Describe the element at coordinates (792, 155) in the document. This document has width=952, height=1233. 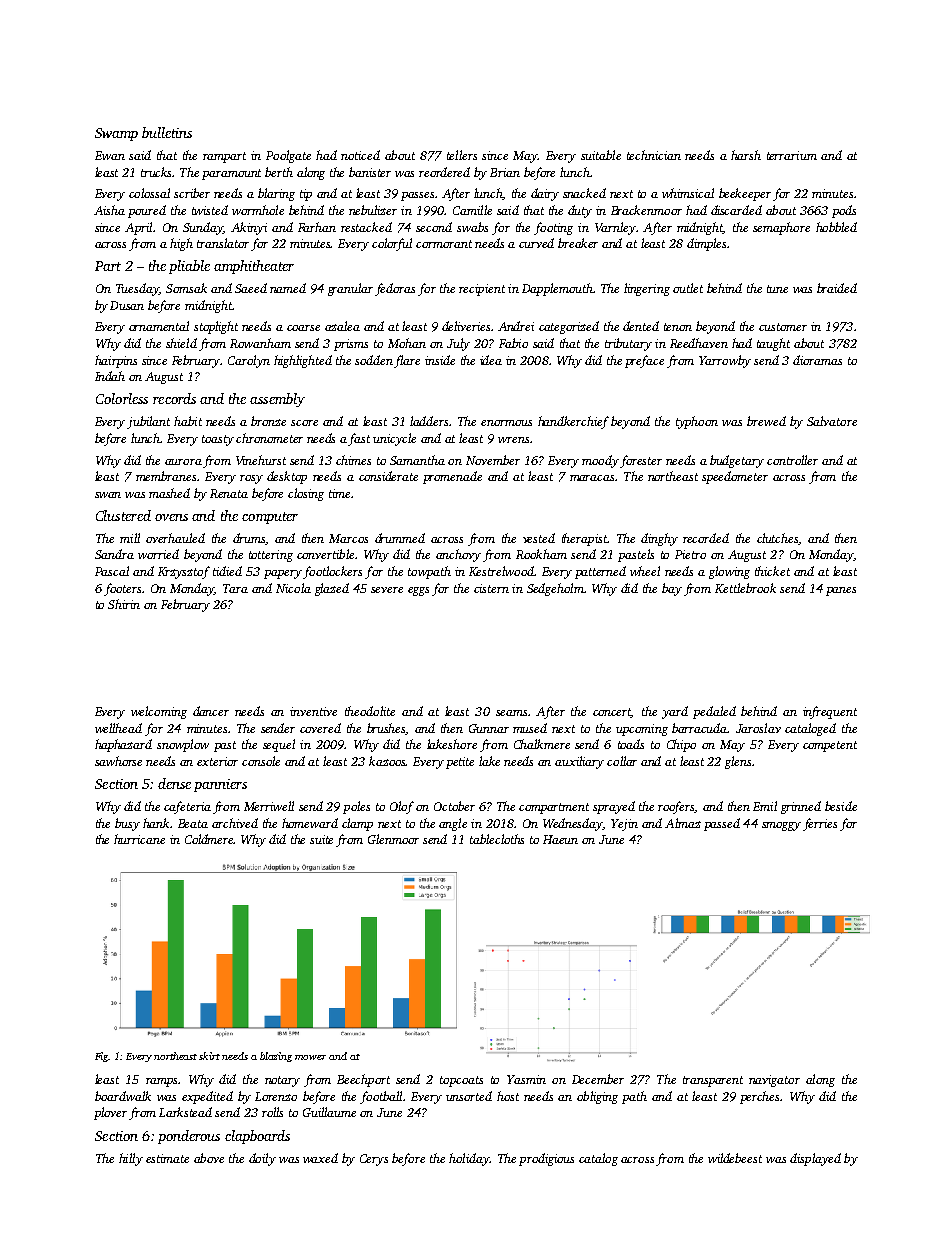
I see `terrarium` at that location.
